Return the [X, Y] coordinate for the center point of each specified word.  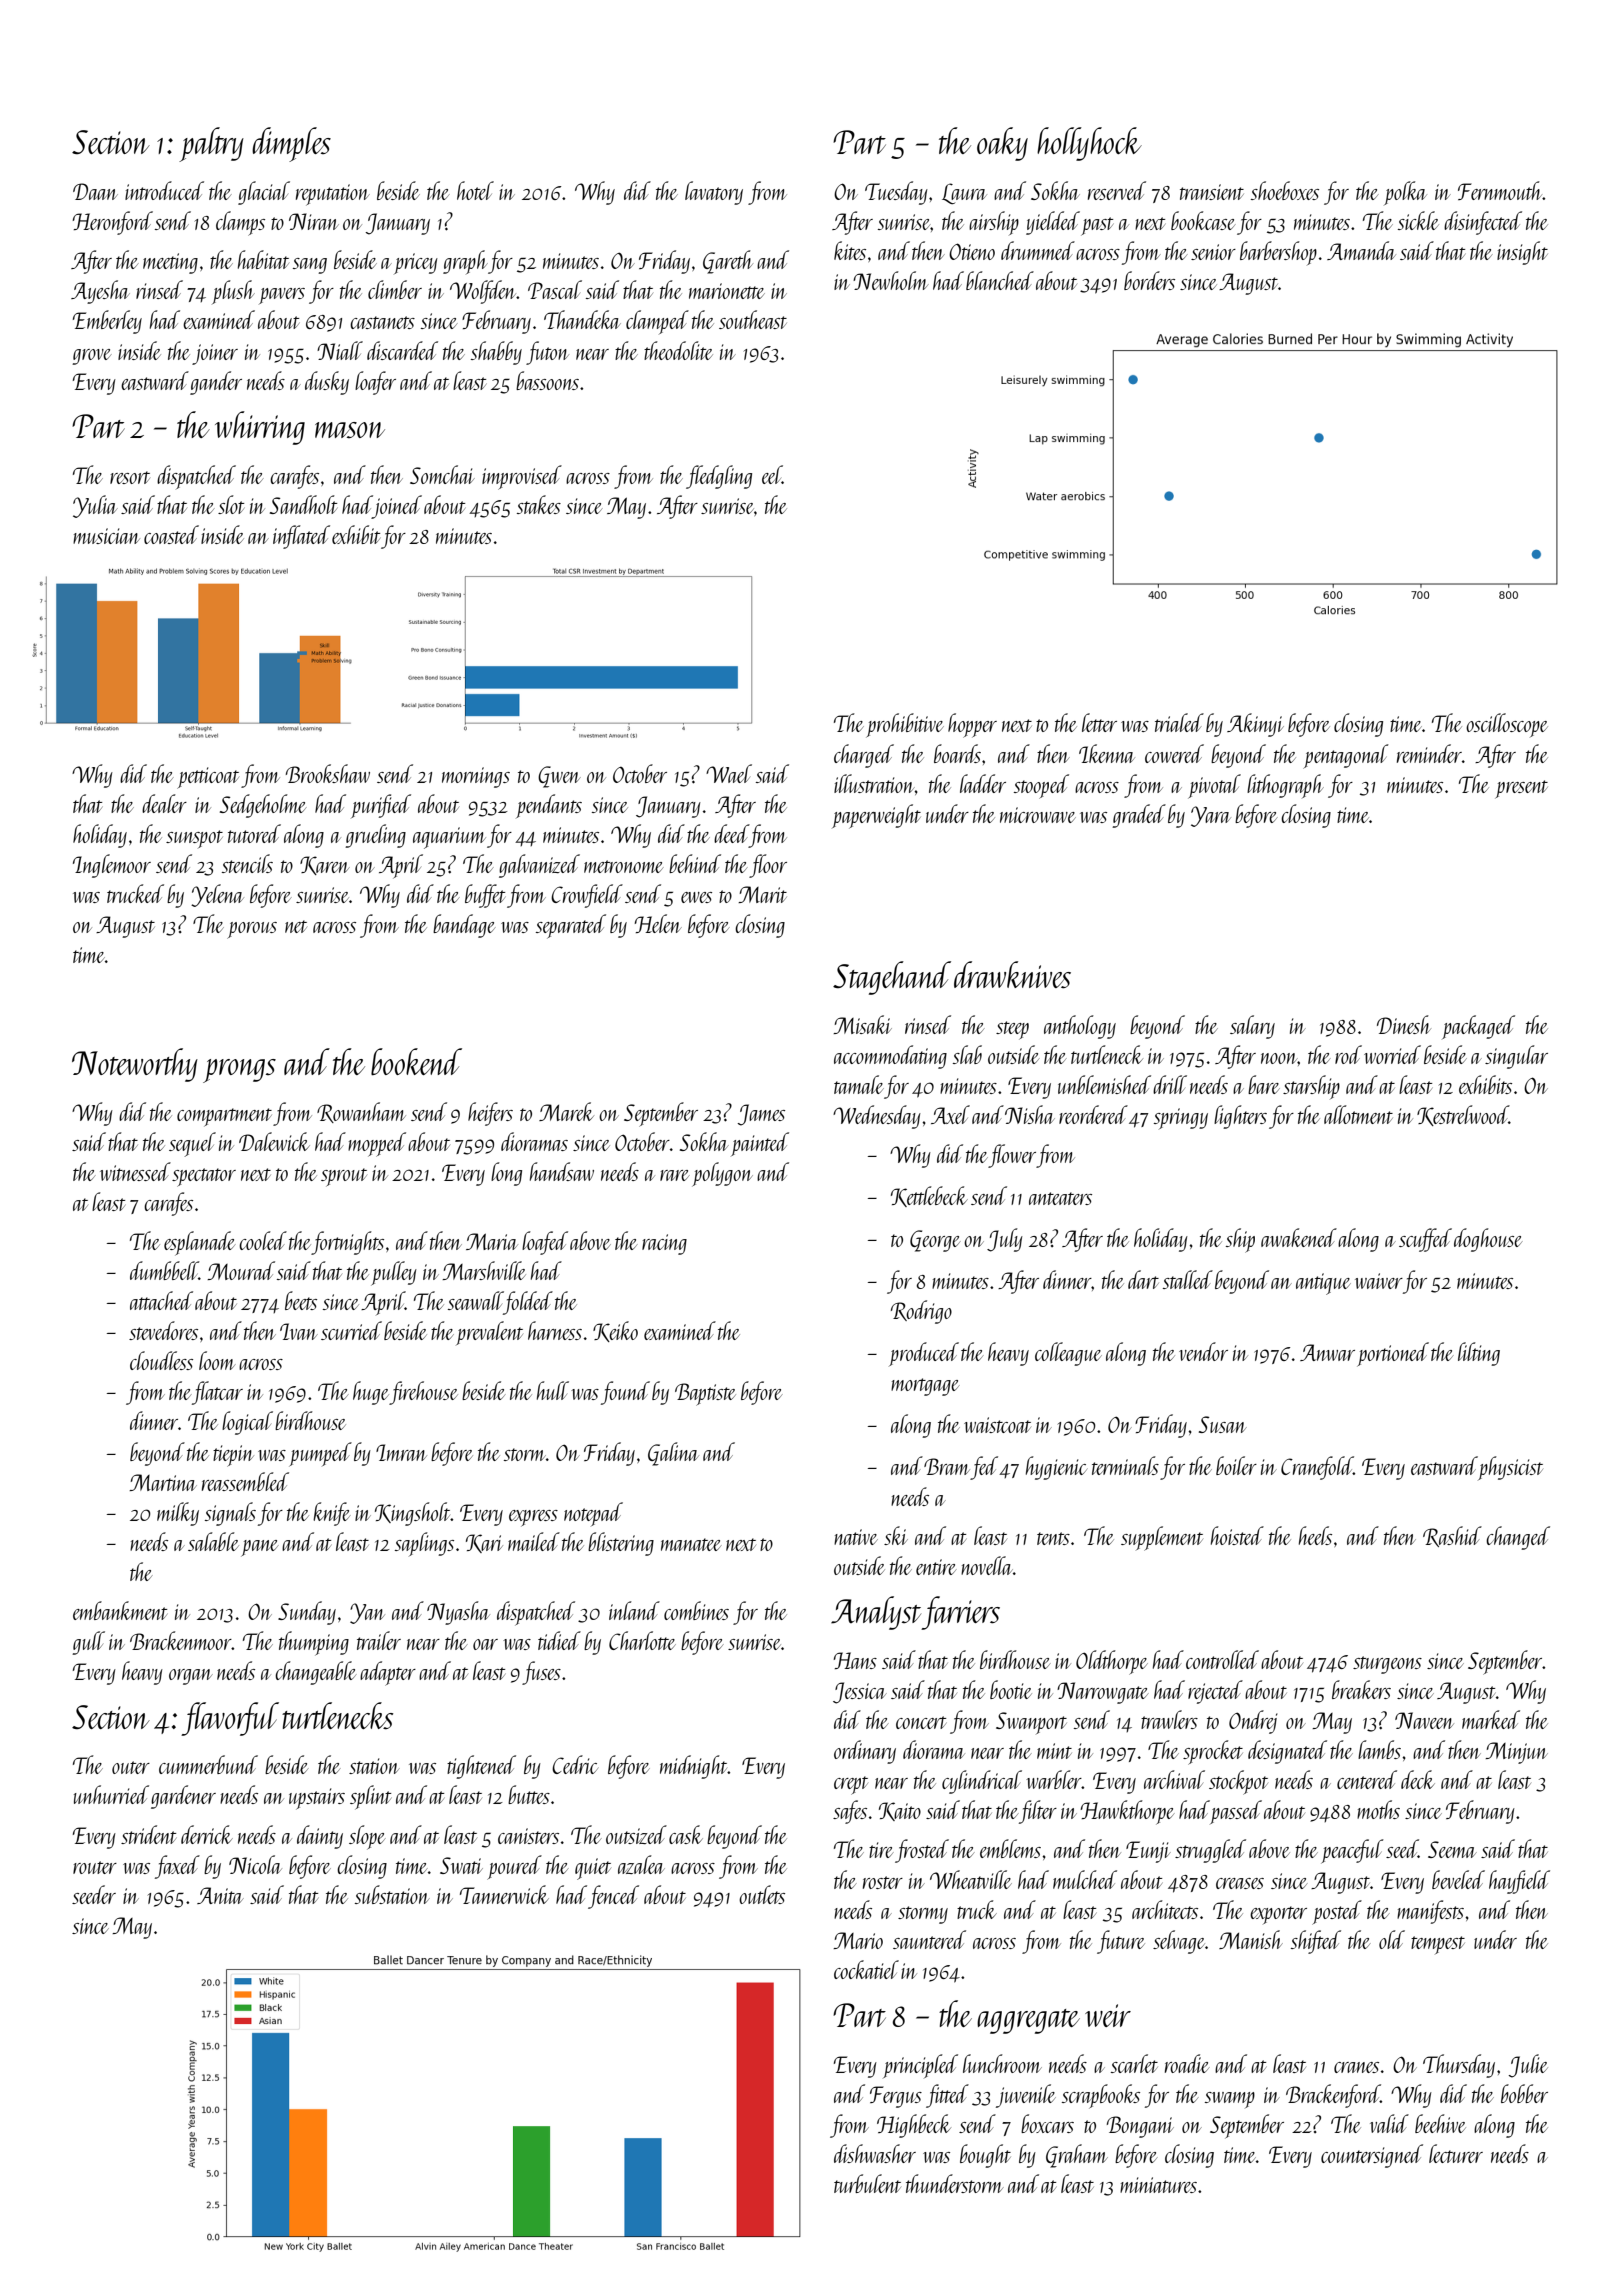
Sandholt [303, 504]
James [761, 1115]
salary [1252, 1027]
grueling [375, 836]
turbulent [867, 2183]
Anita [220, 1895]
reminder [1429, 753]
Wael [729, 773]
